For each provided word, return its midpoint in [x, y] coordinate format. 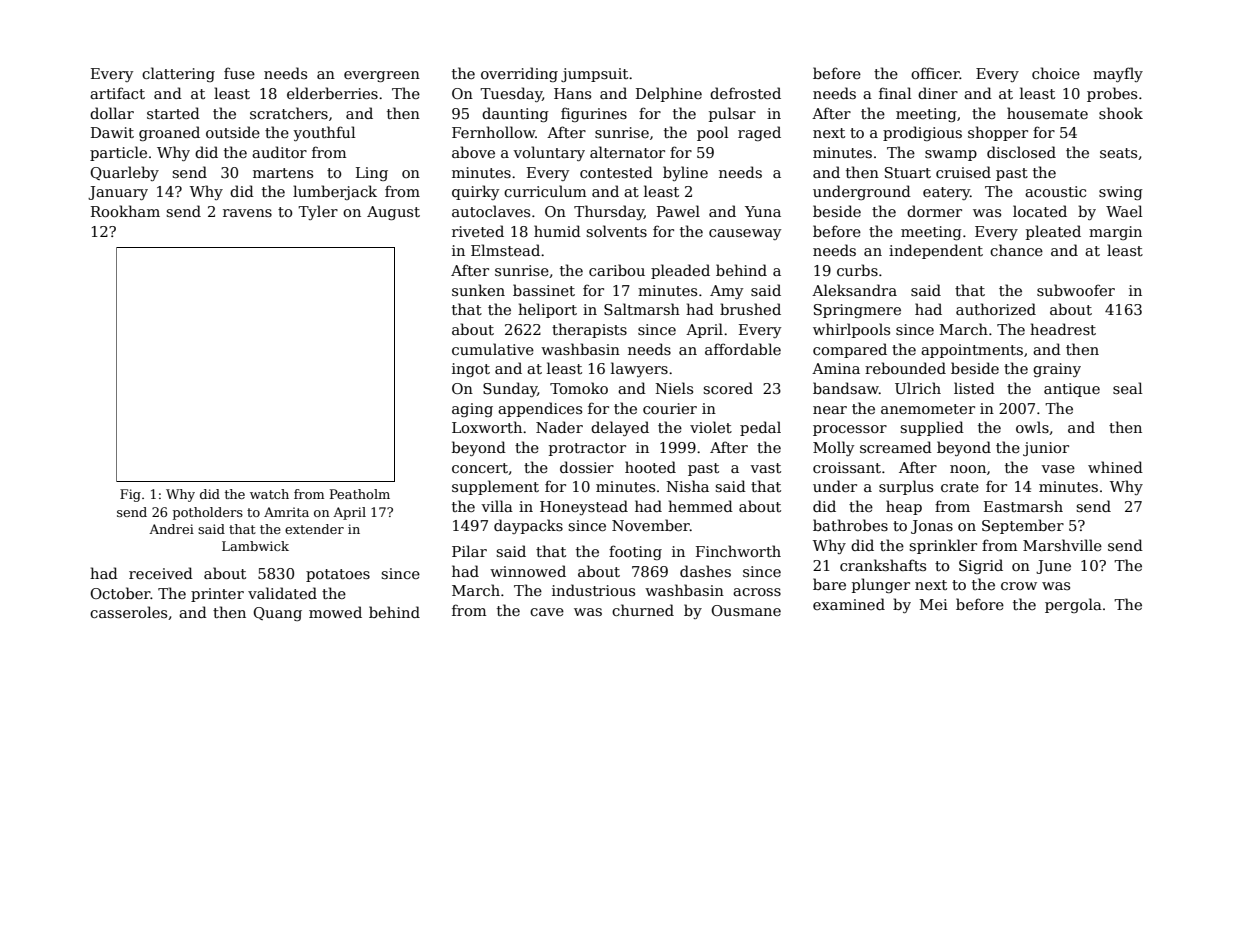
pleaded [680, 271]
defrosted [745, 93]
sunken [478, 290]
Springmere [857, 311]
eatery [946, 193]
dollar [112, 113]
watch [269, 494]
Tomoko [579, 388]
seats [1118, 153]
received [161, 573]
